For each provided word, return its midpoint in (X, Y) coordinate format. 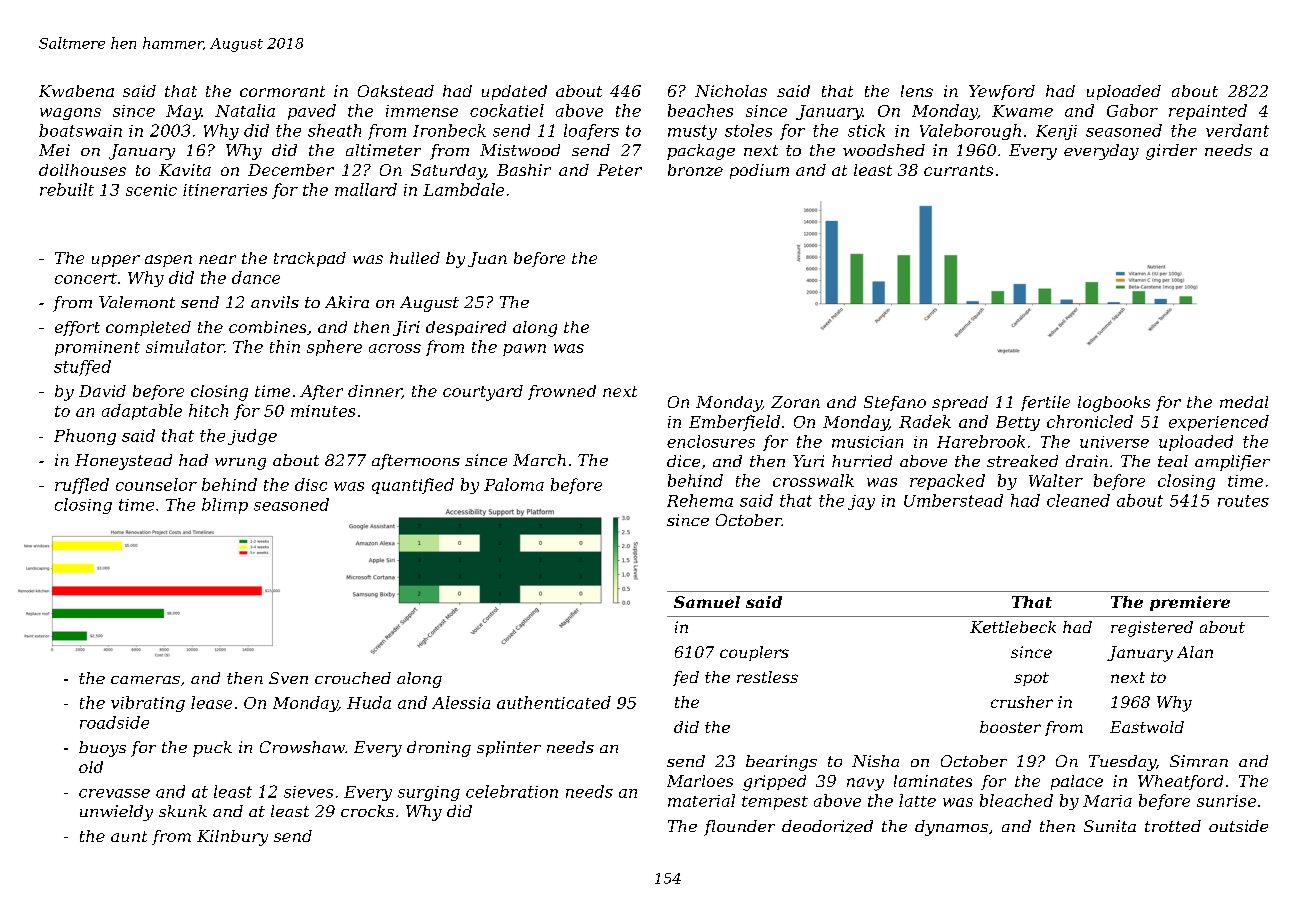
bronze (695, 170)
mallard (366, 189)
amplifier (1232, 463)
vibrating (148, 704)
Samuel (707, 602)
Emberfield (734, 423)
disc (311, 484)
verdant (1237, 130)
